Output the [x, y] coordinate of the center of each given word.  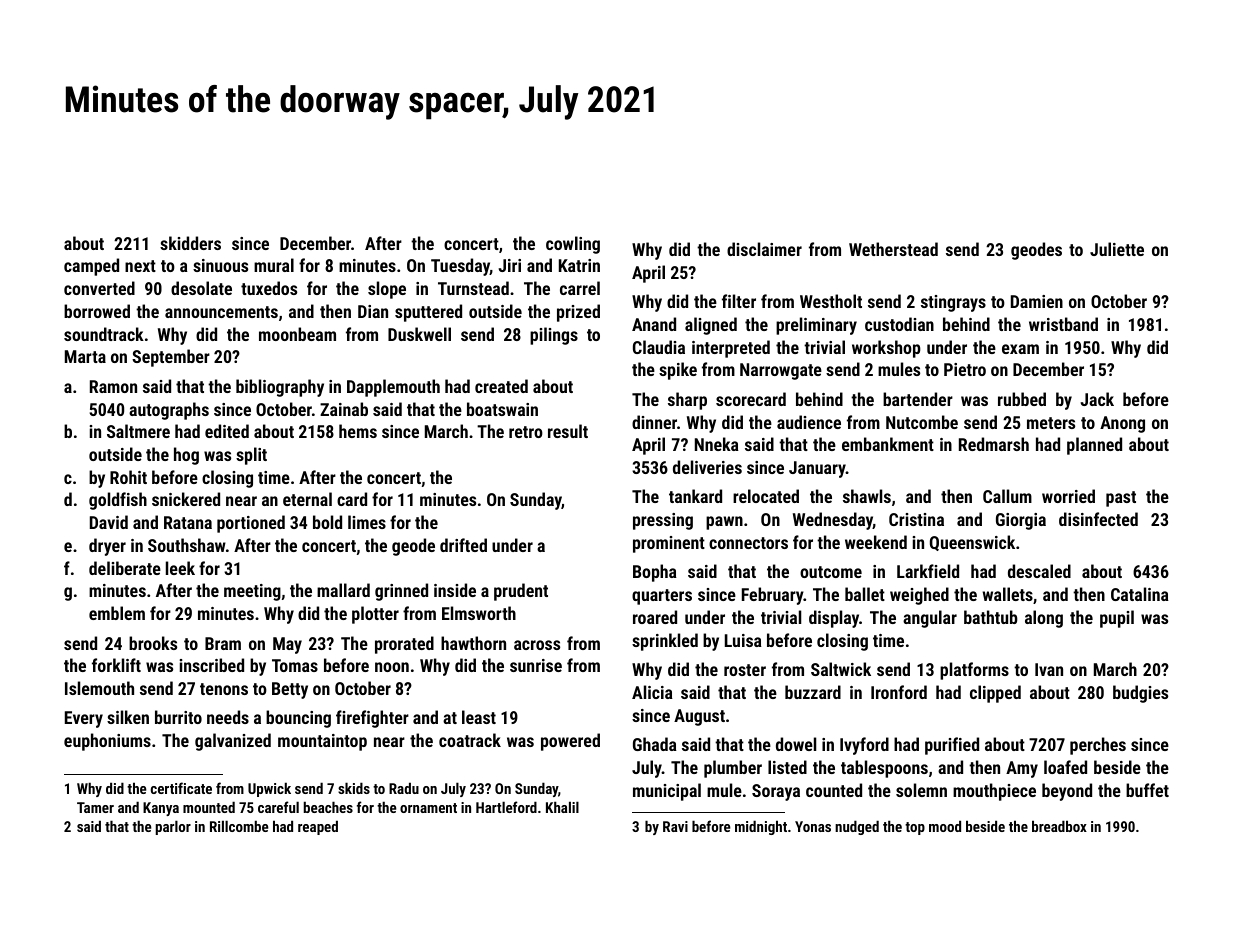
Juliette [1117, 249]
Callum [1007, 496]
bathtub [991, 617]
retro [526, 432]
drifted [463, 545]
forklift [116, 665]
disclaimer [764, 249]
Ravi [675, 826]
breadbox [1059, 826]
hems [358, 431]
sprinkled [665, 642]
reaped [318, 827]
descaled [1039, 571]
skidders [190, 243]
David [109, 522]
